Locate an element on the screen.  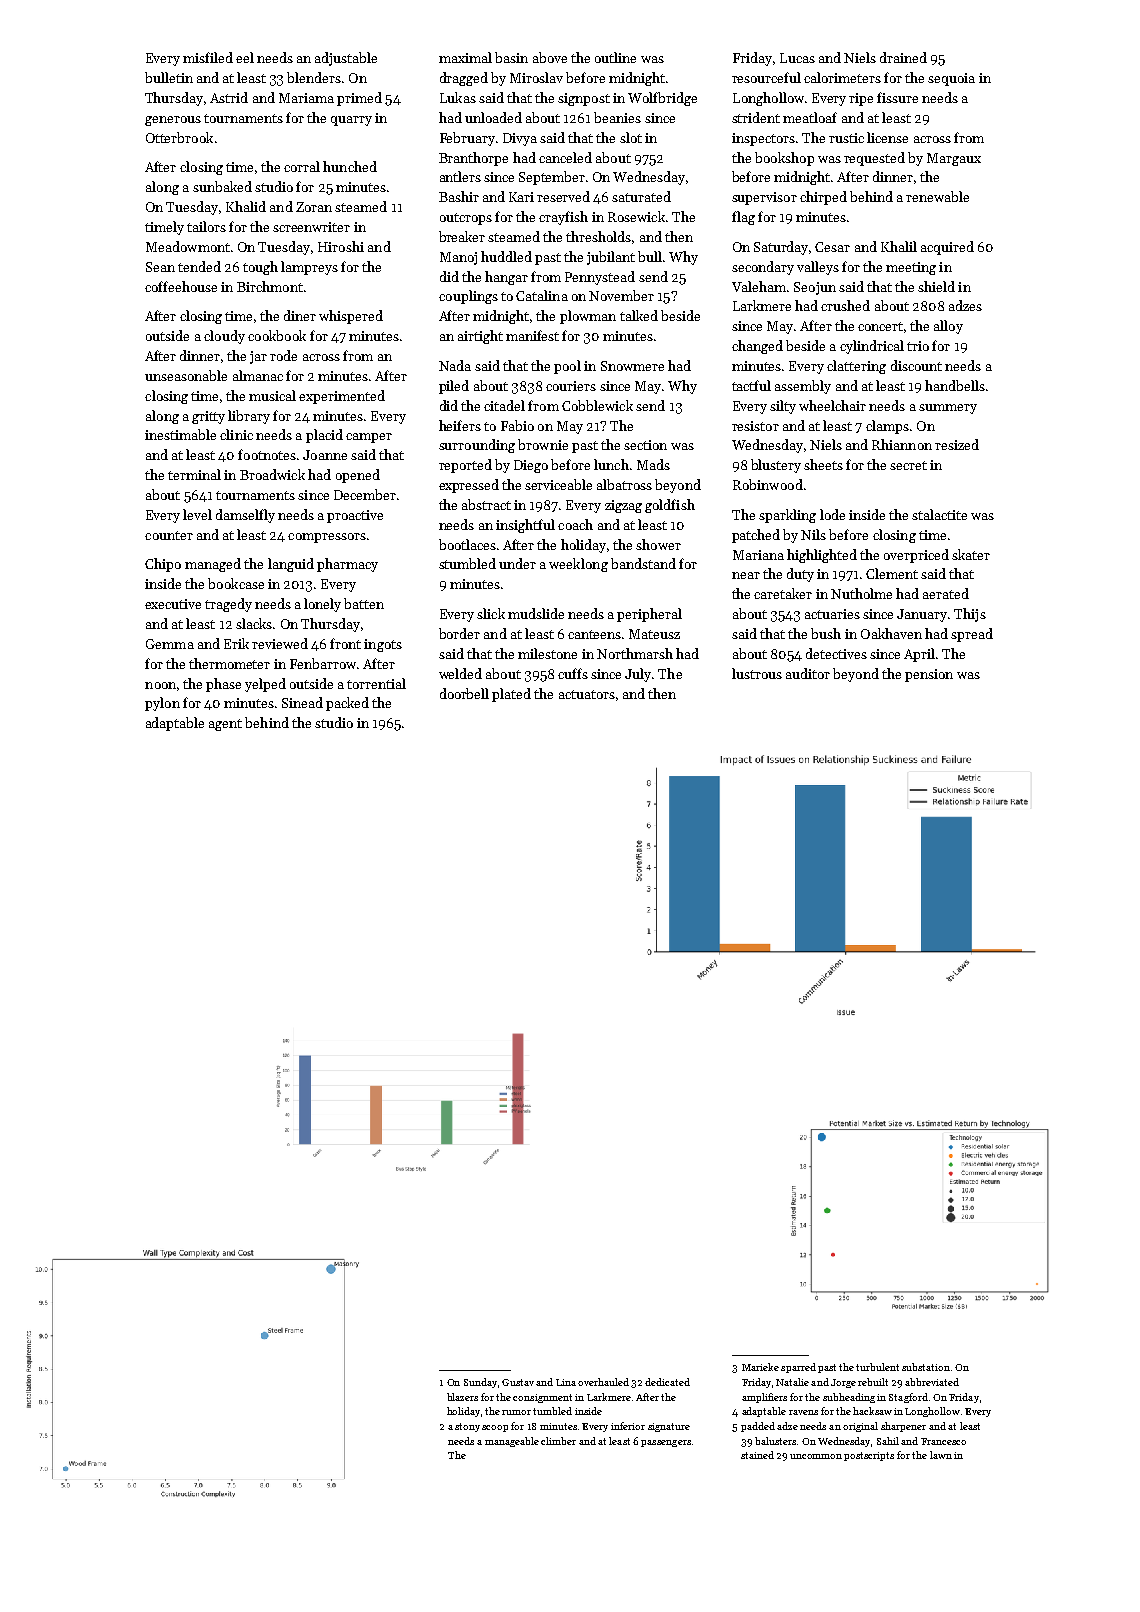
outline is located at coordinates (615, 57).
